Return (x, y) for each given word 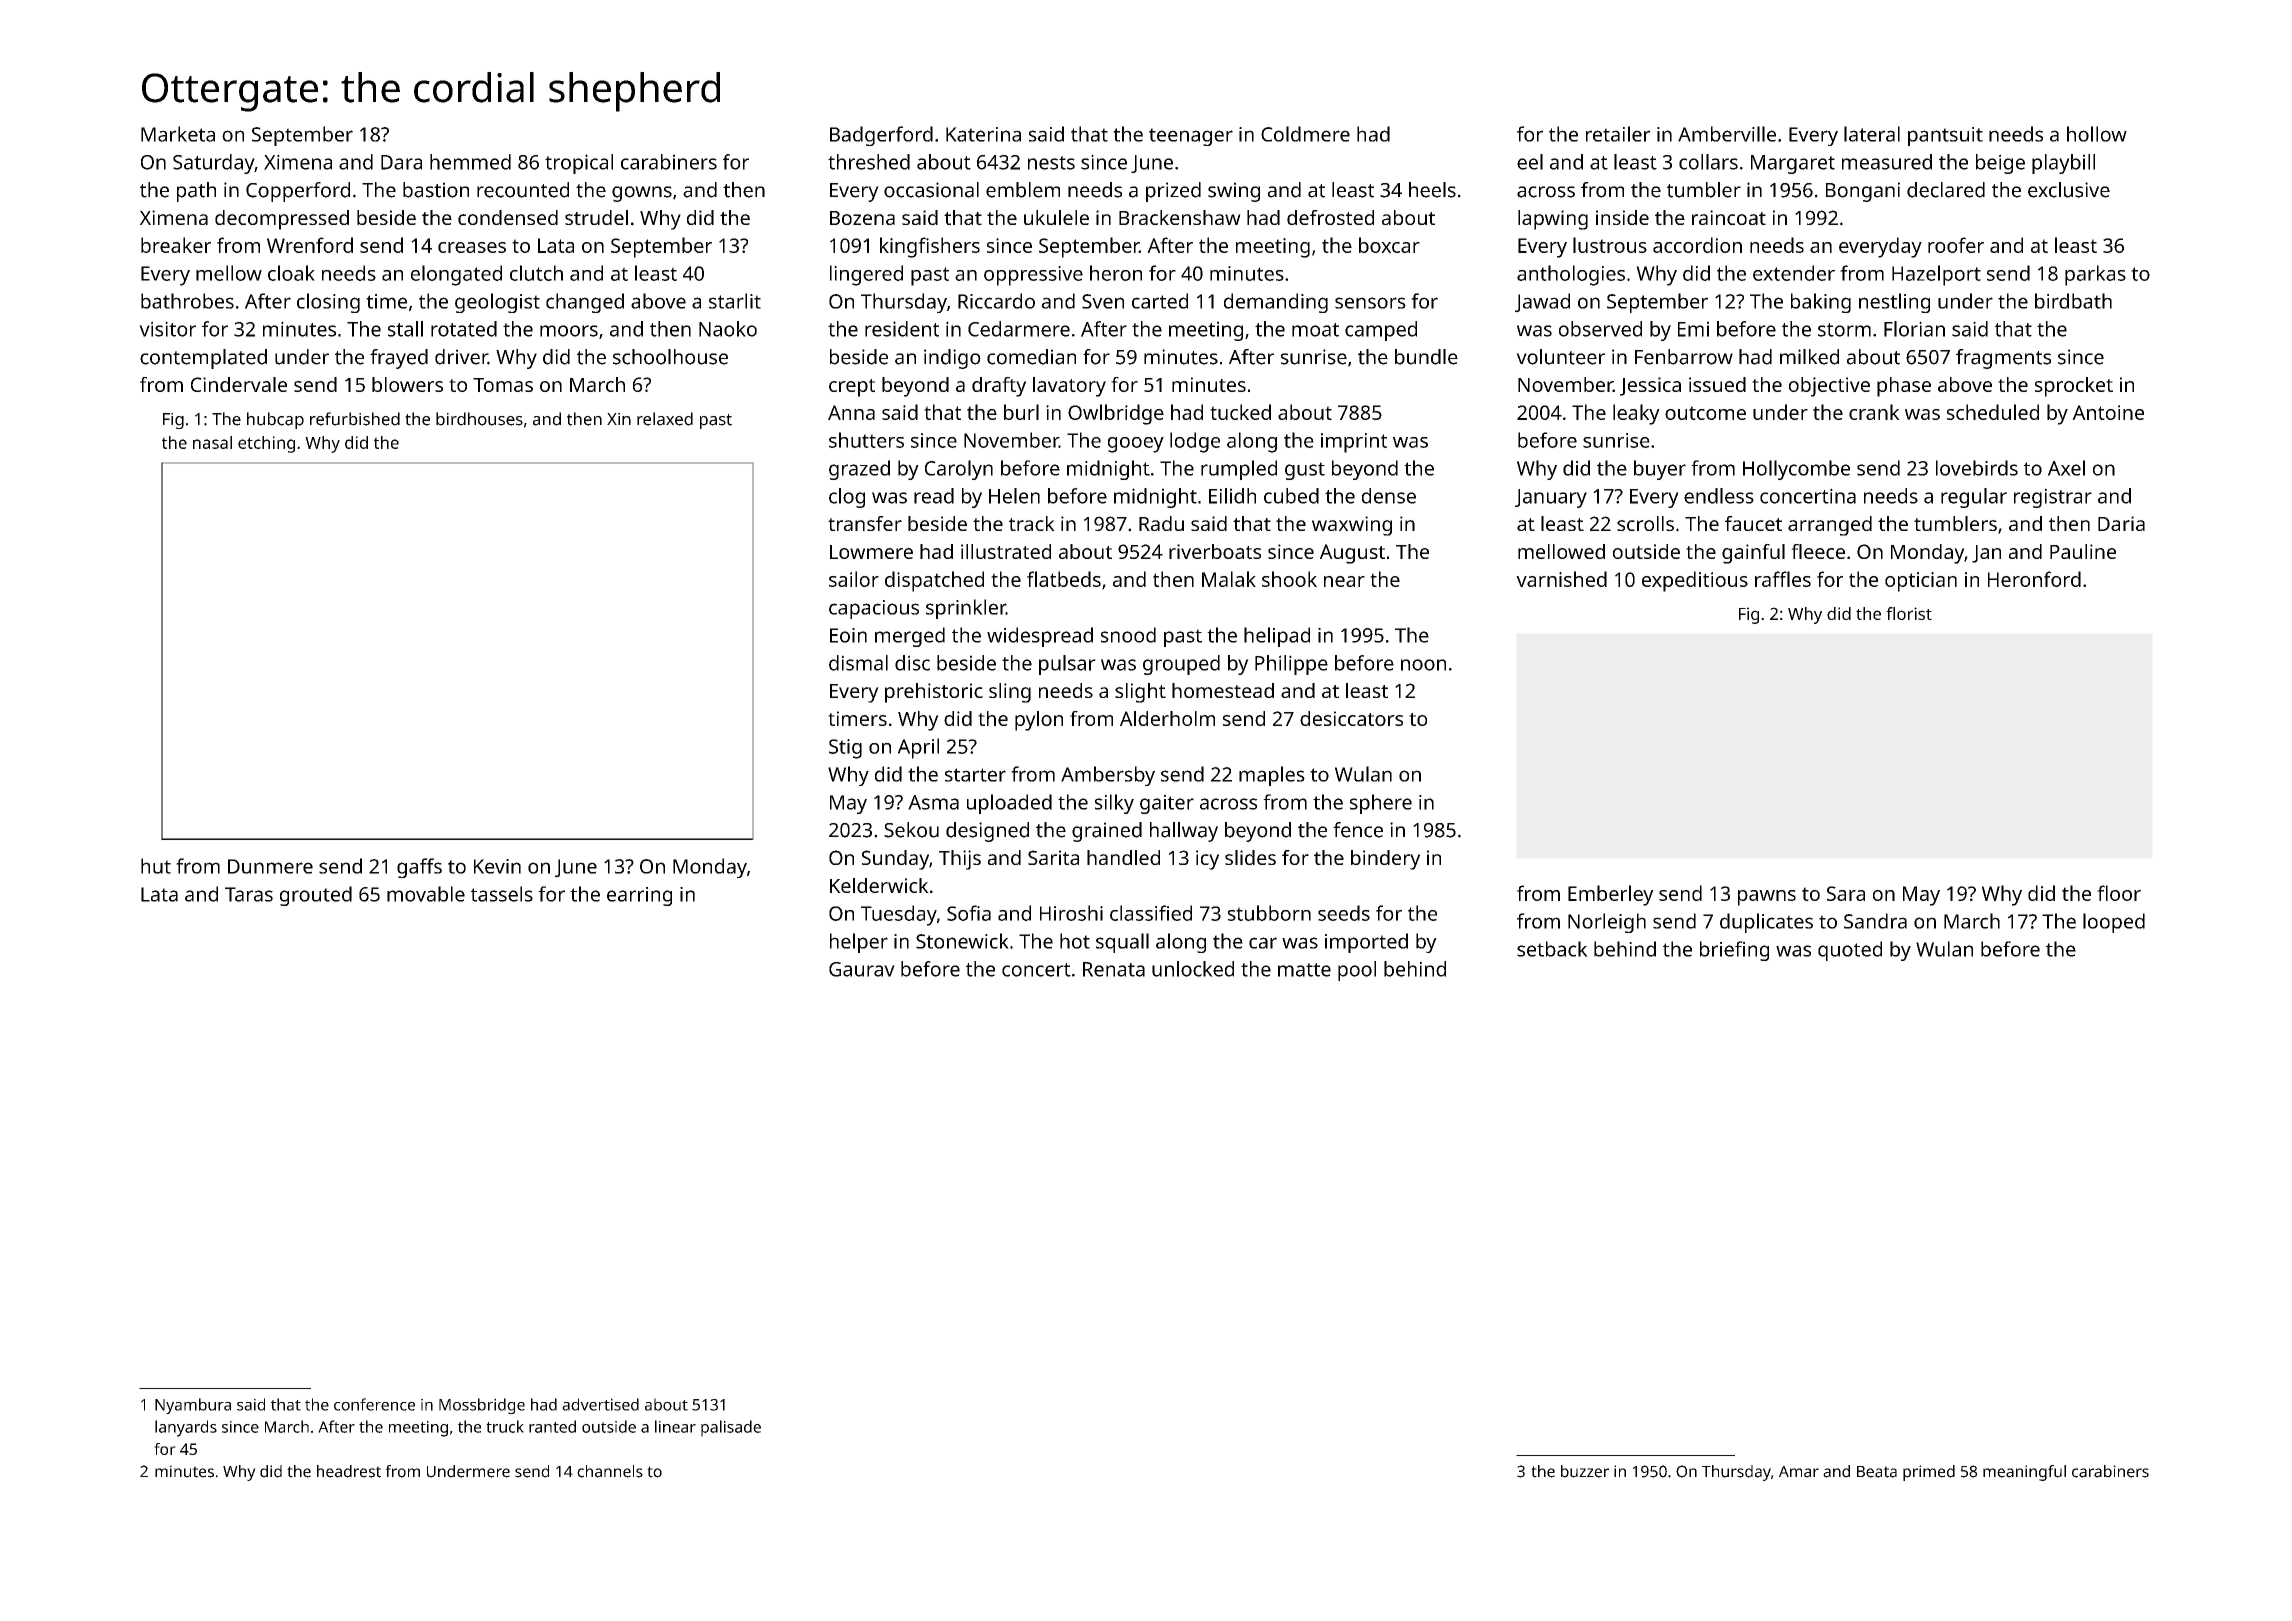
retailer (1618, 134)
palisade (731, 1428)
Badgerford (881, 136)
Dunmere (270, 866)
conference (374, 1404)
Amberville (1727, 134)
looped (2114, 923)
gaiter (1167, 804)
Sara (1846, 893)
